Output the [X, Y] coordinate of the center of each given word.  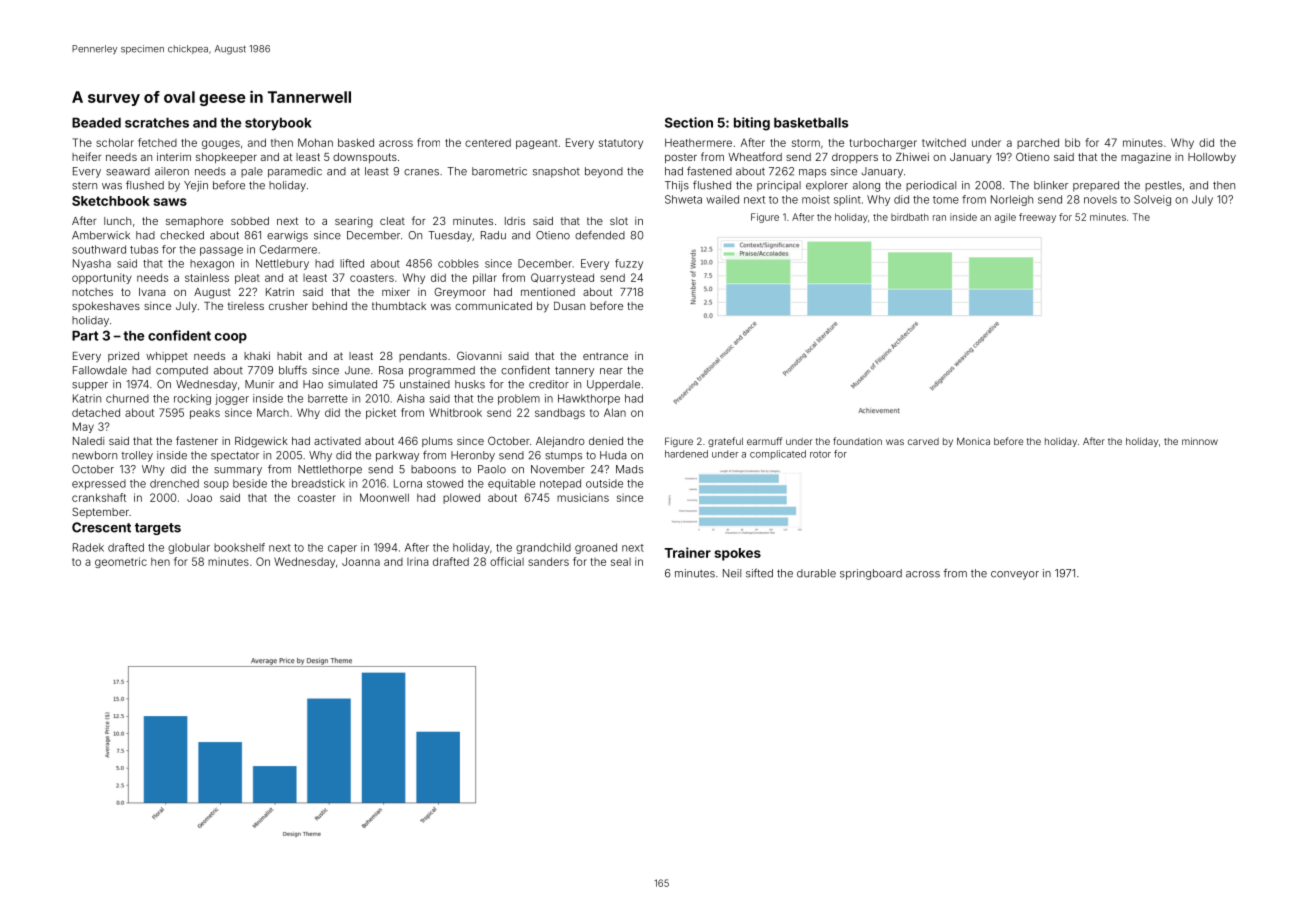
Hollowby [1212, 158]
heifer [87, 156]
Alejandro [560, 442]
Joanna [361, 561]
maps [812, 173]
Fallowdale [100, 370]
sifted [759, 573]
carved [923, 441]
